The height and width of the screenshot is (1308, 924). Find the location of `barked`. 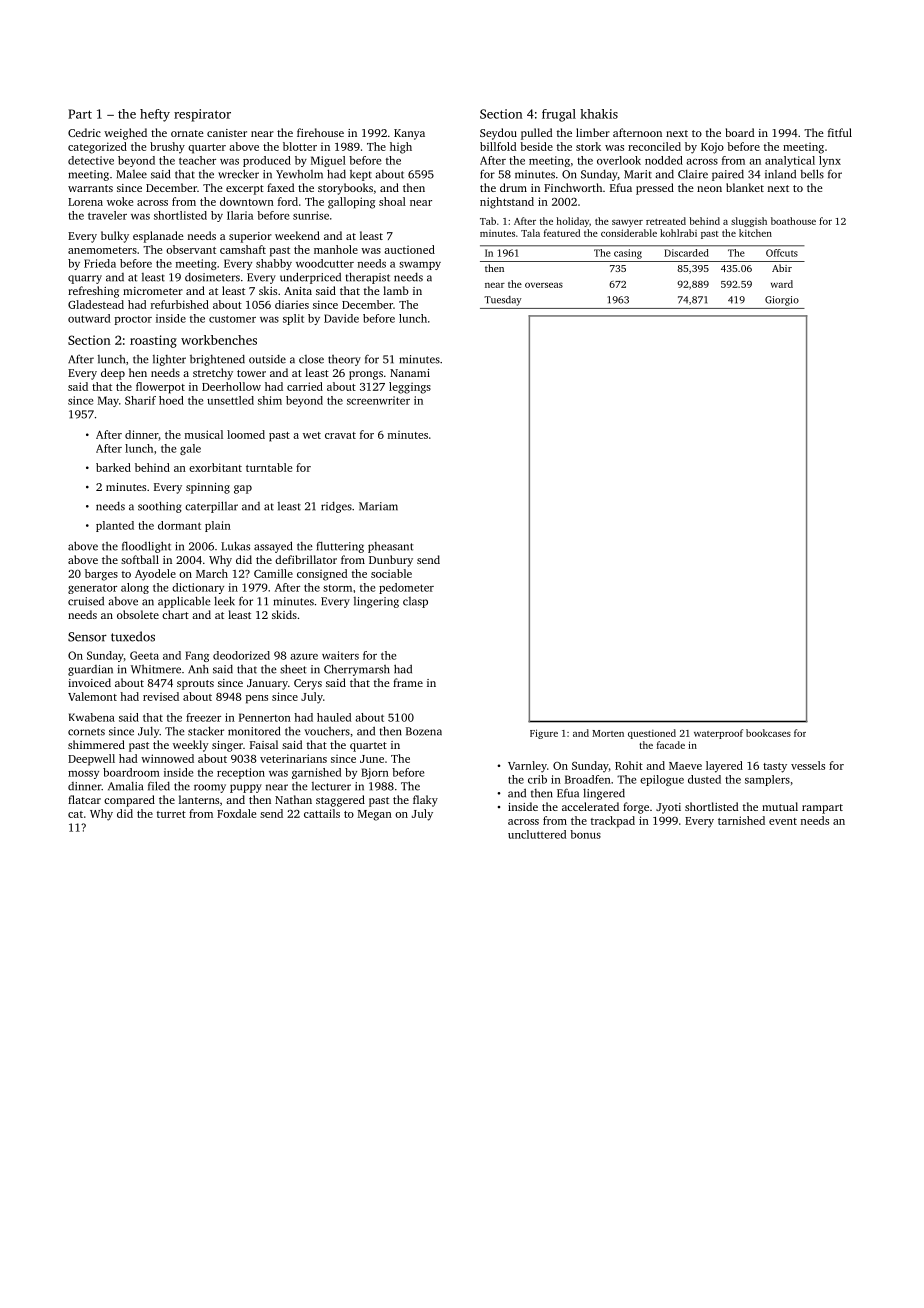

barked is located at coordinates (113, 467).
